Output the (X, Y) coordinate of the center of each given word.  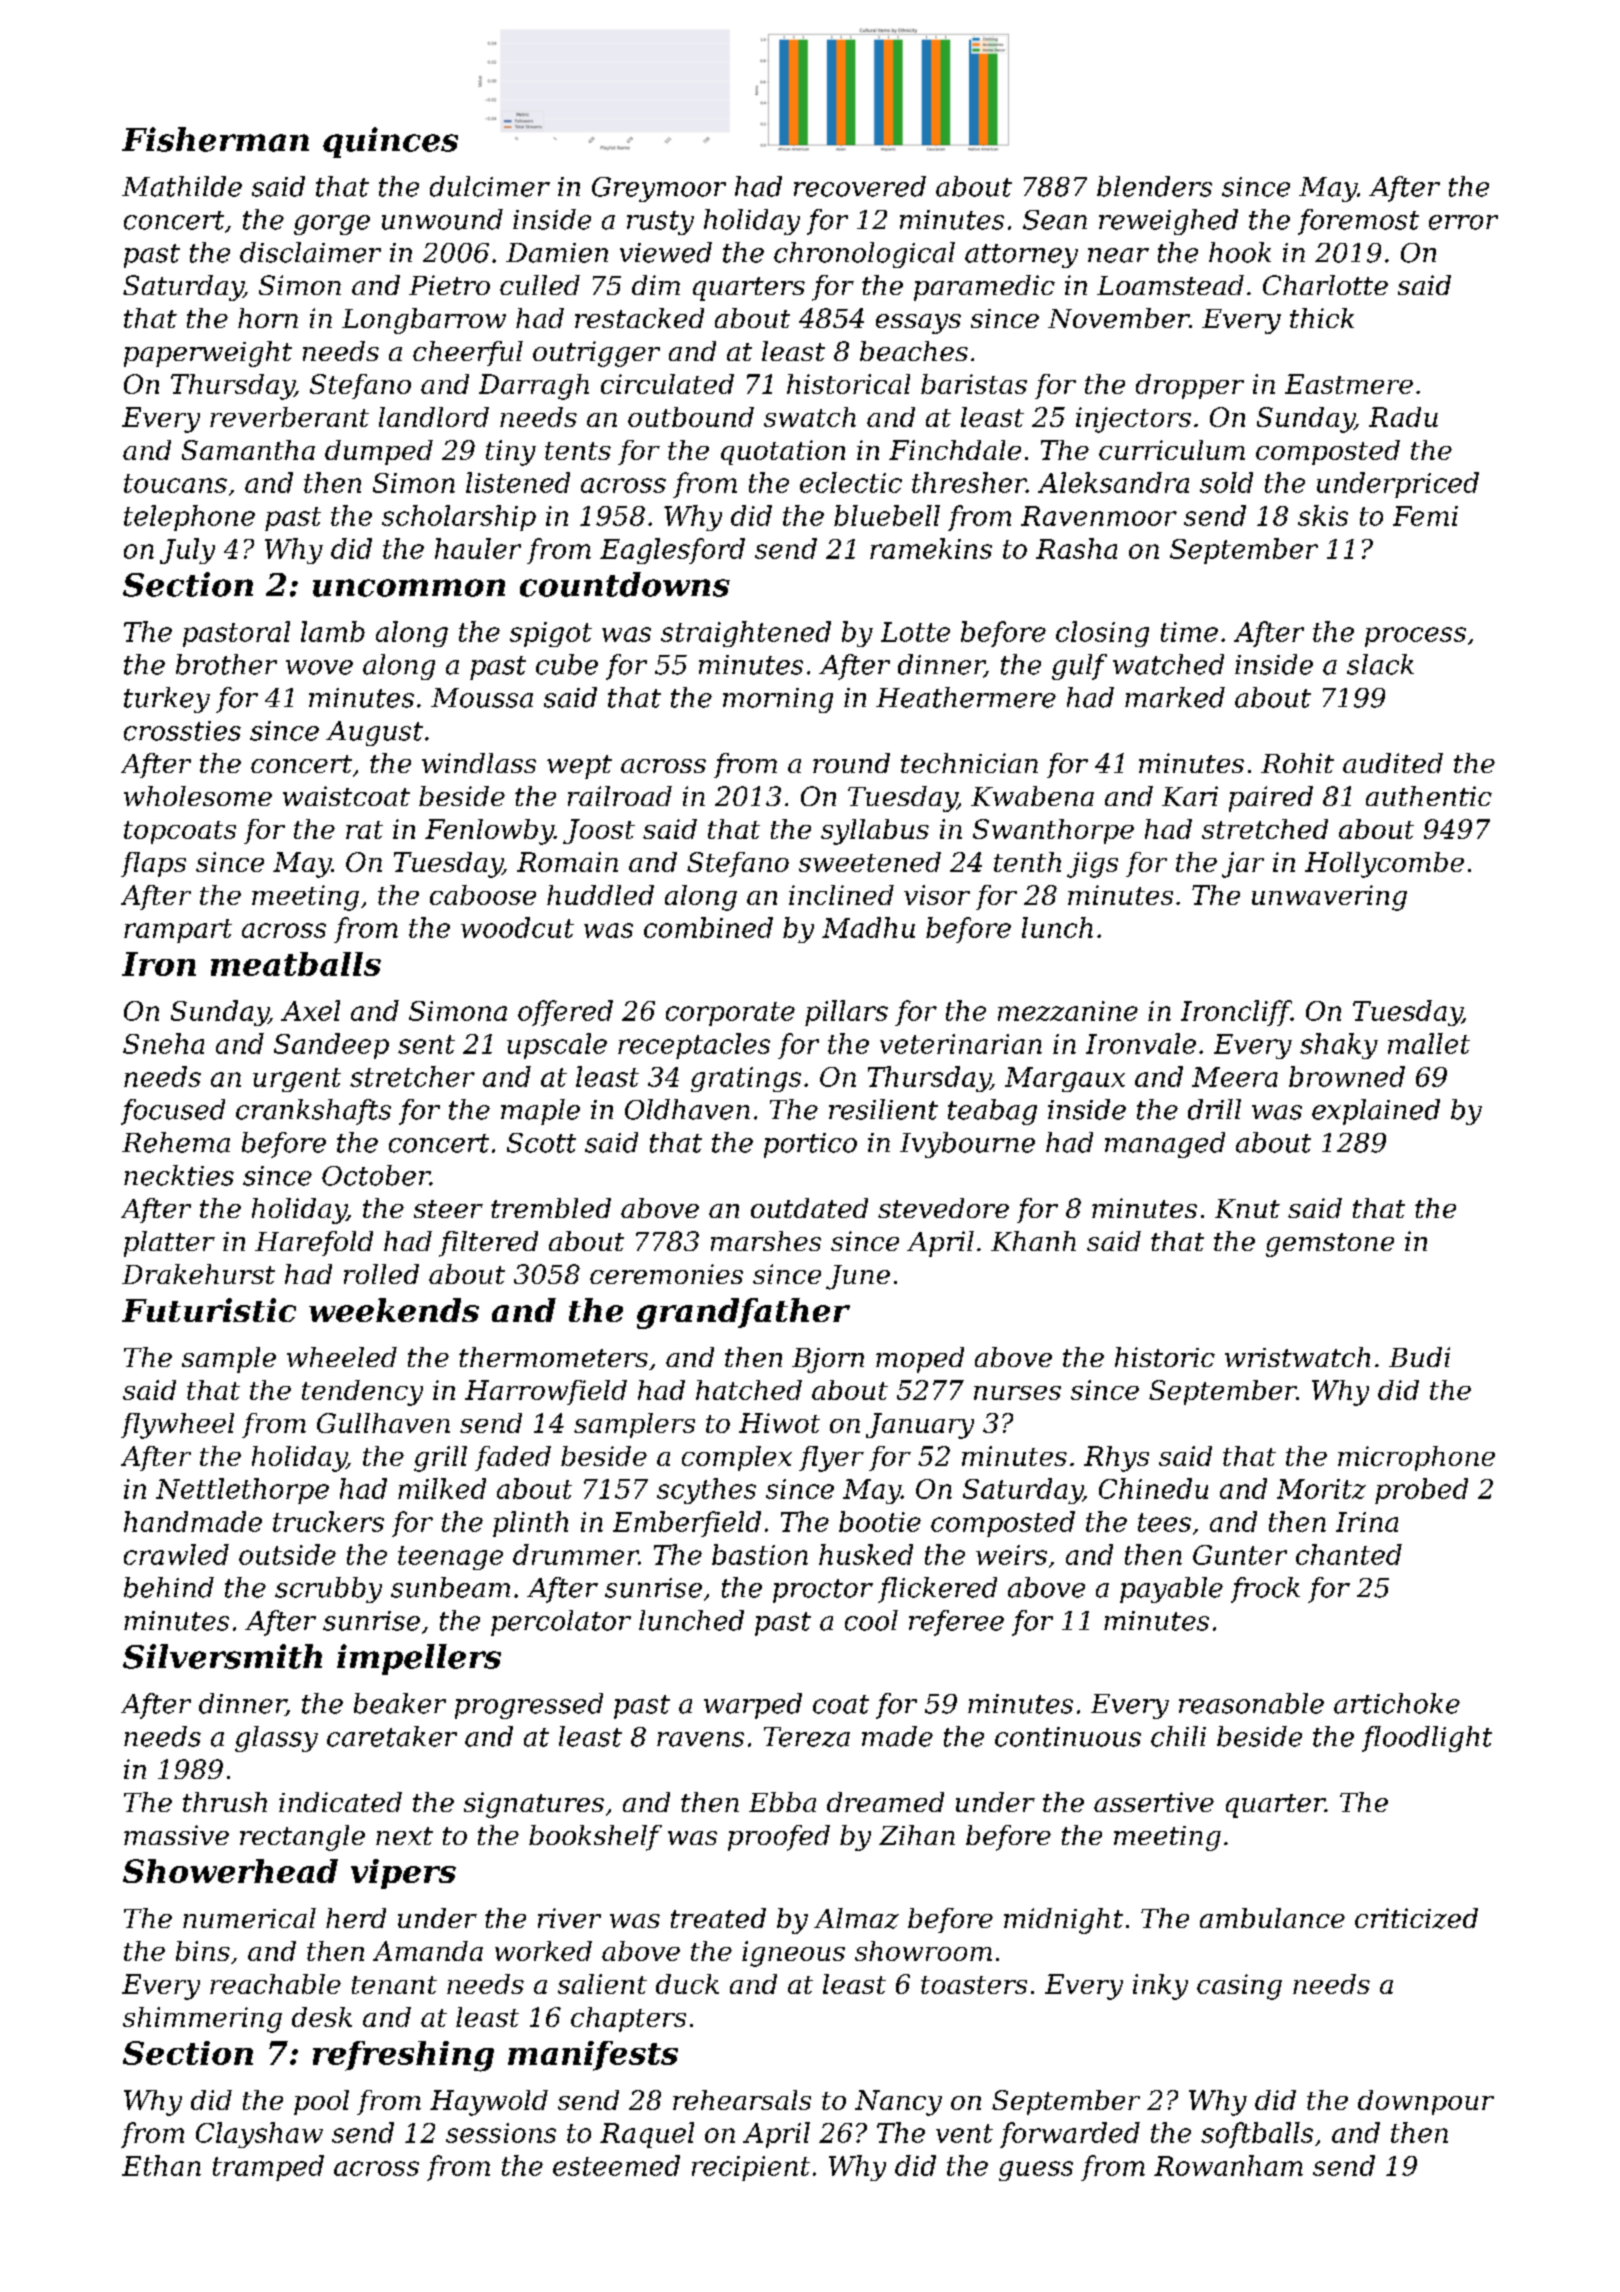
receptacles (694, 1046)
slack (1380, 664)
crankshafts (313, 1112)
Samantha (248, 450)
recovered (860, 186)
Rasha (1076, 548)
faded (513, 1458)
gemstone (1330, 1245)
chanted (1349, 1554)
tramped (268, 2168)
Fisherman (215, 139)
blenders (1154, 186)
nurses (1017, 1393)
